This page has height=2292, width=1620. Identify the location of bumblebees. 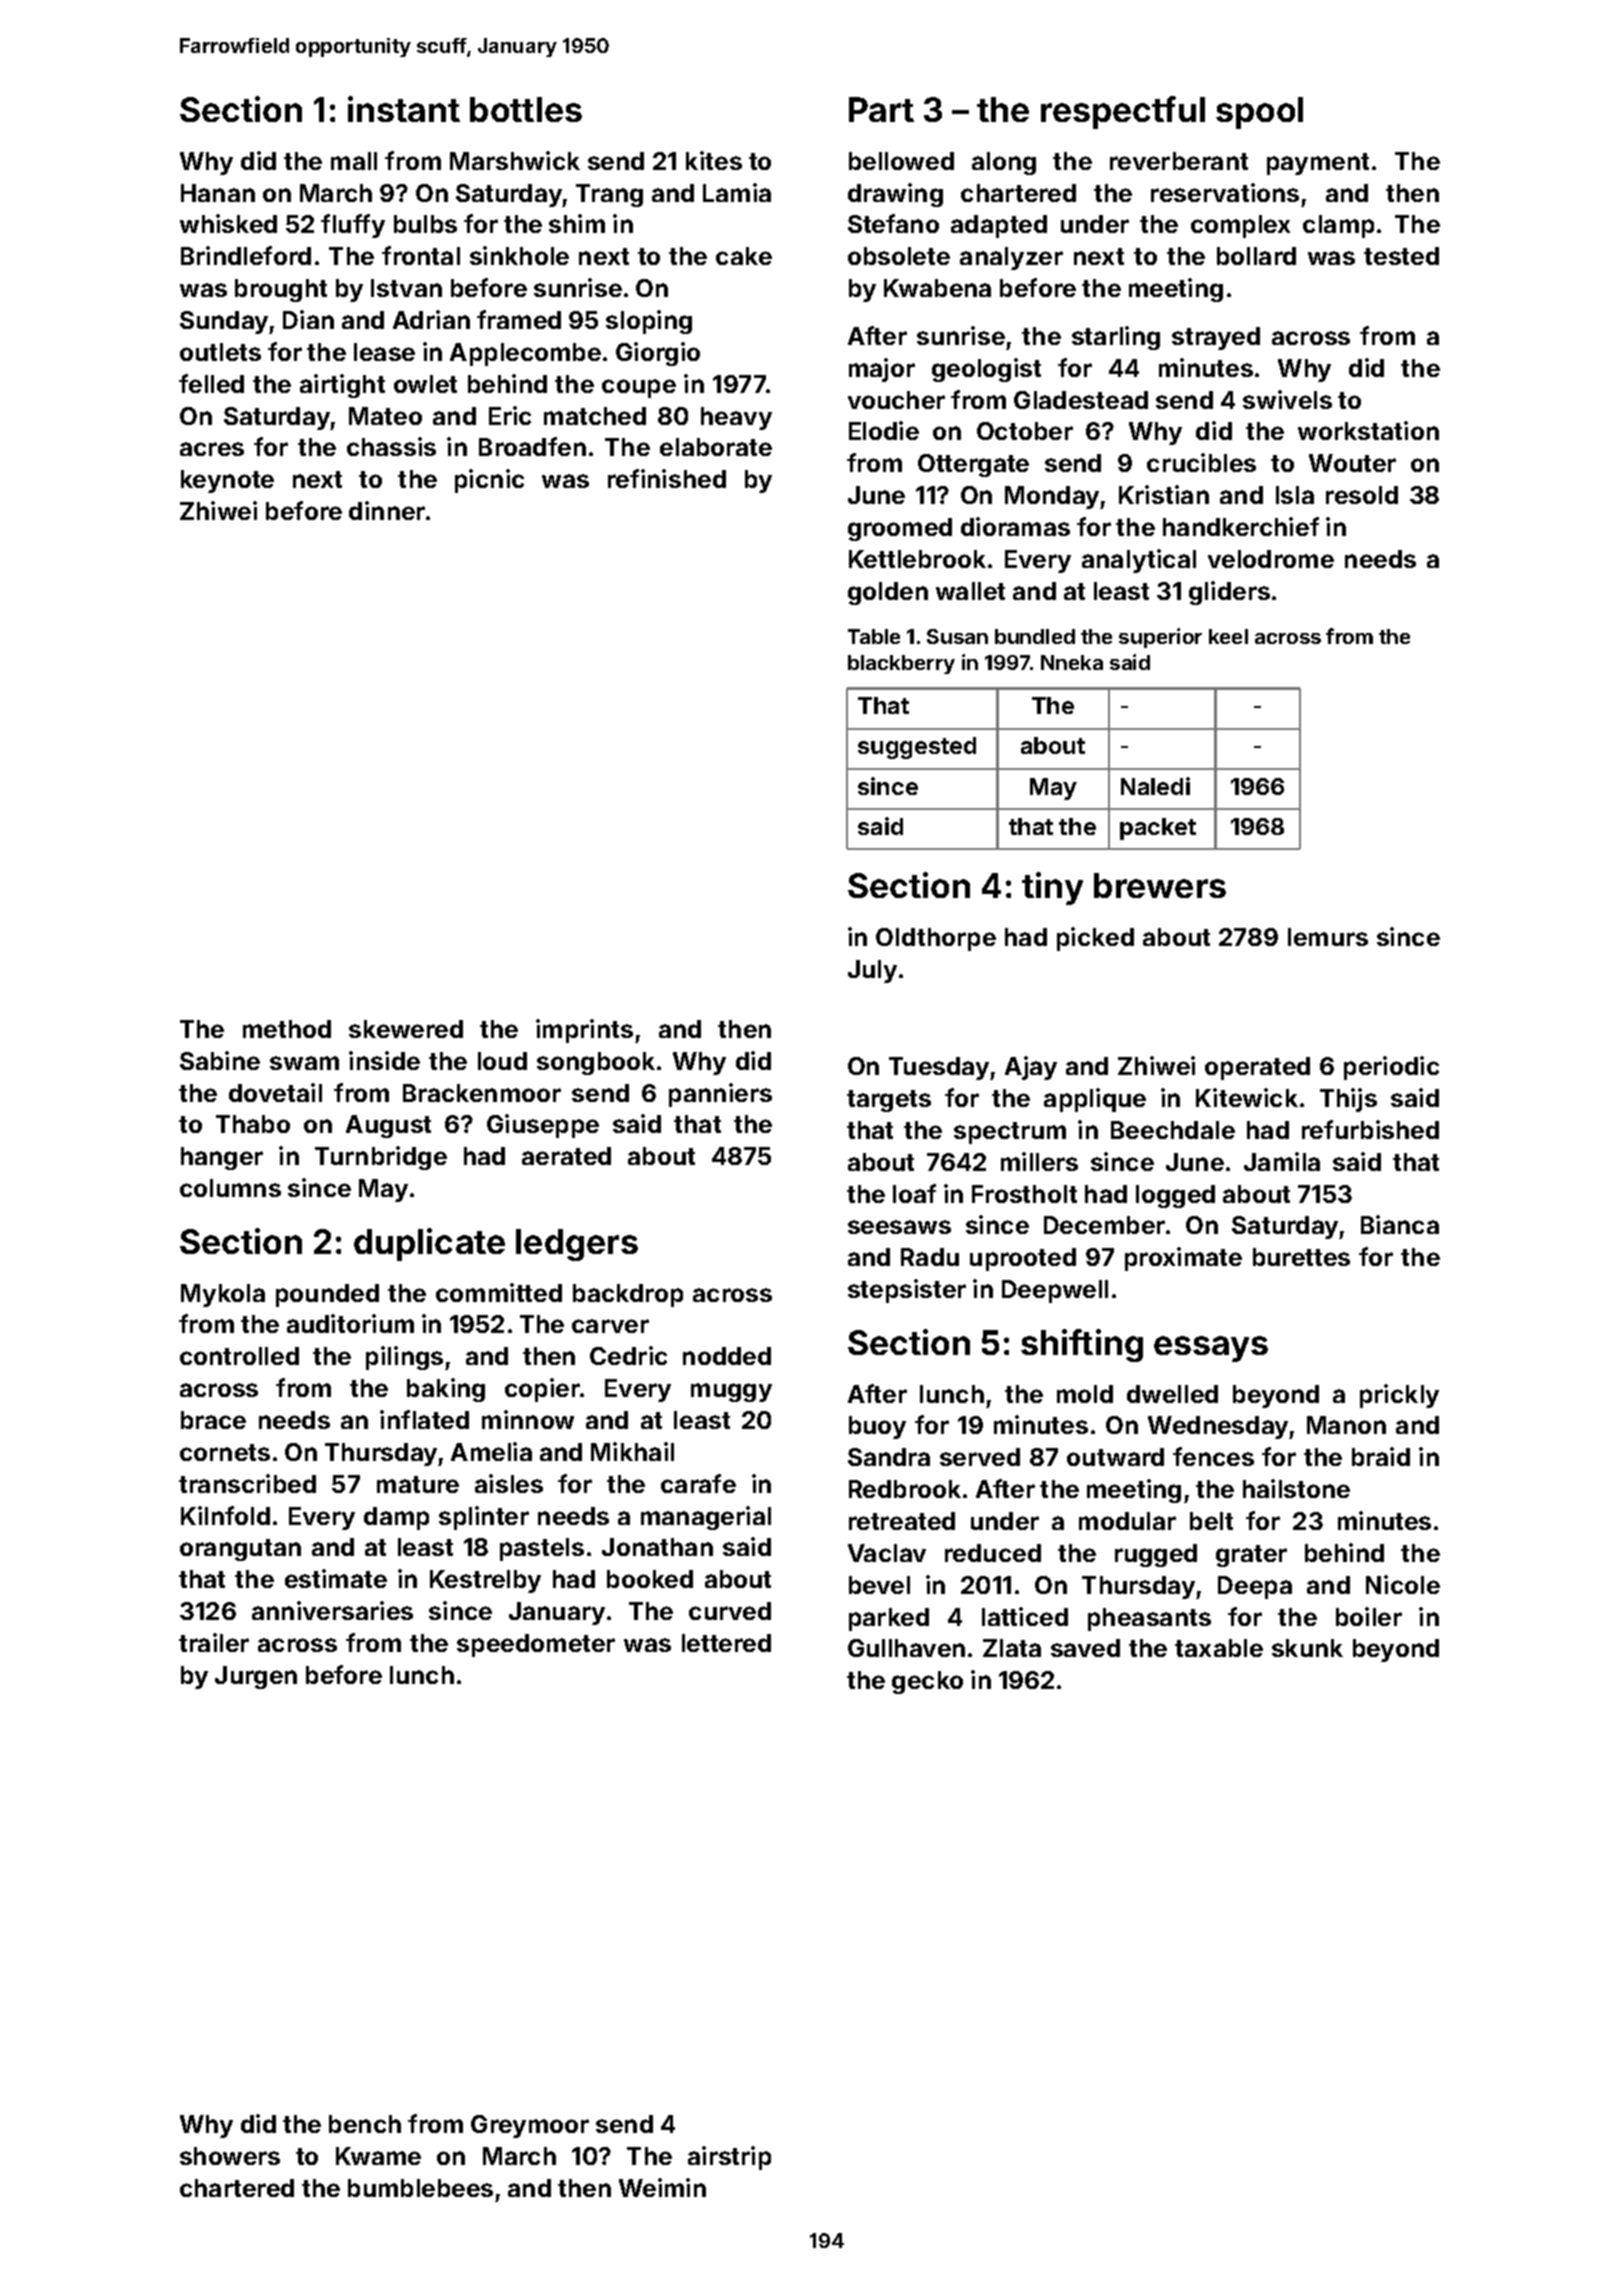
(420, 2188).
